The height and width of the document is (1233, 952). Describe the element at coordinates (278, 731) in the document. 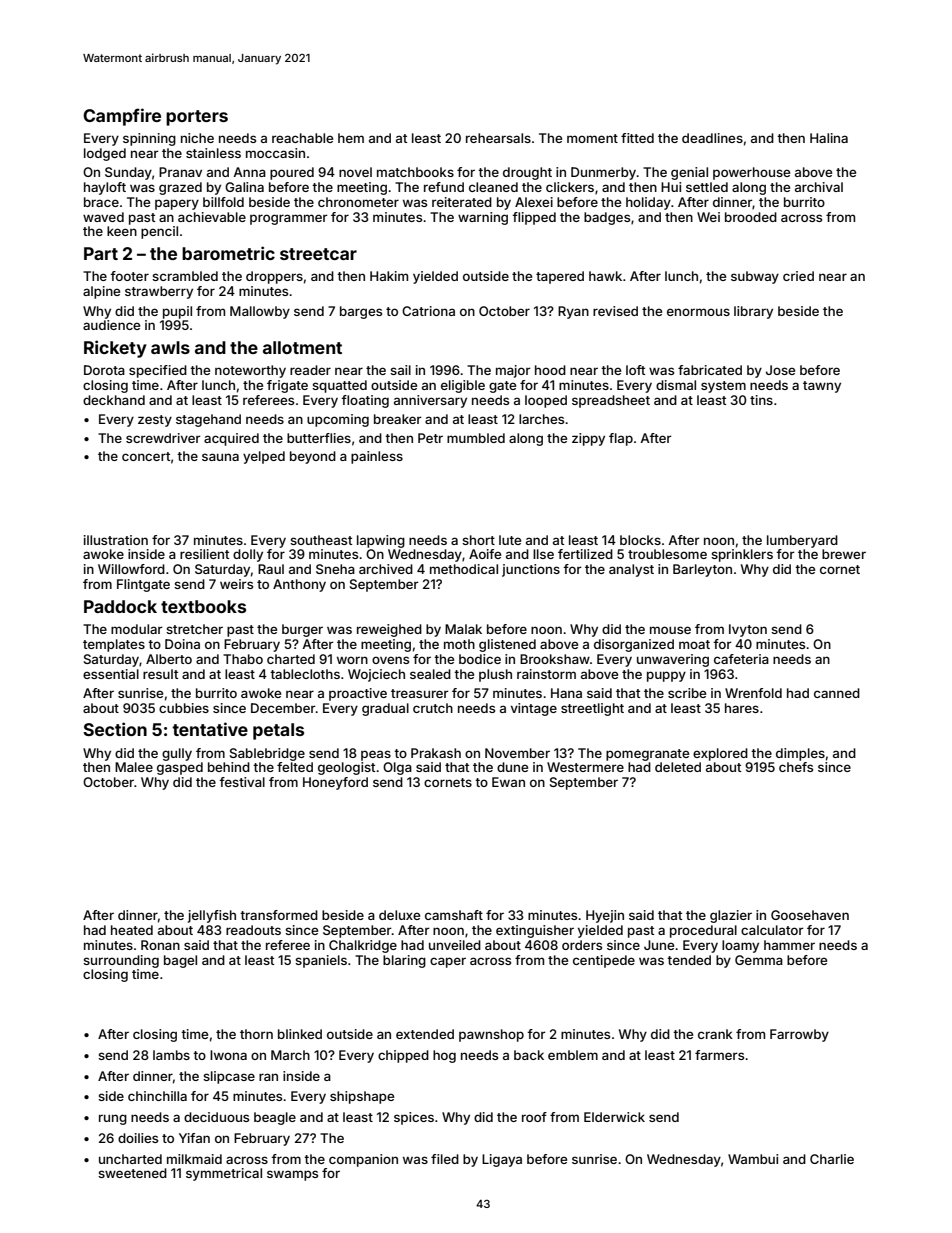

I see `petals` at that location.
